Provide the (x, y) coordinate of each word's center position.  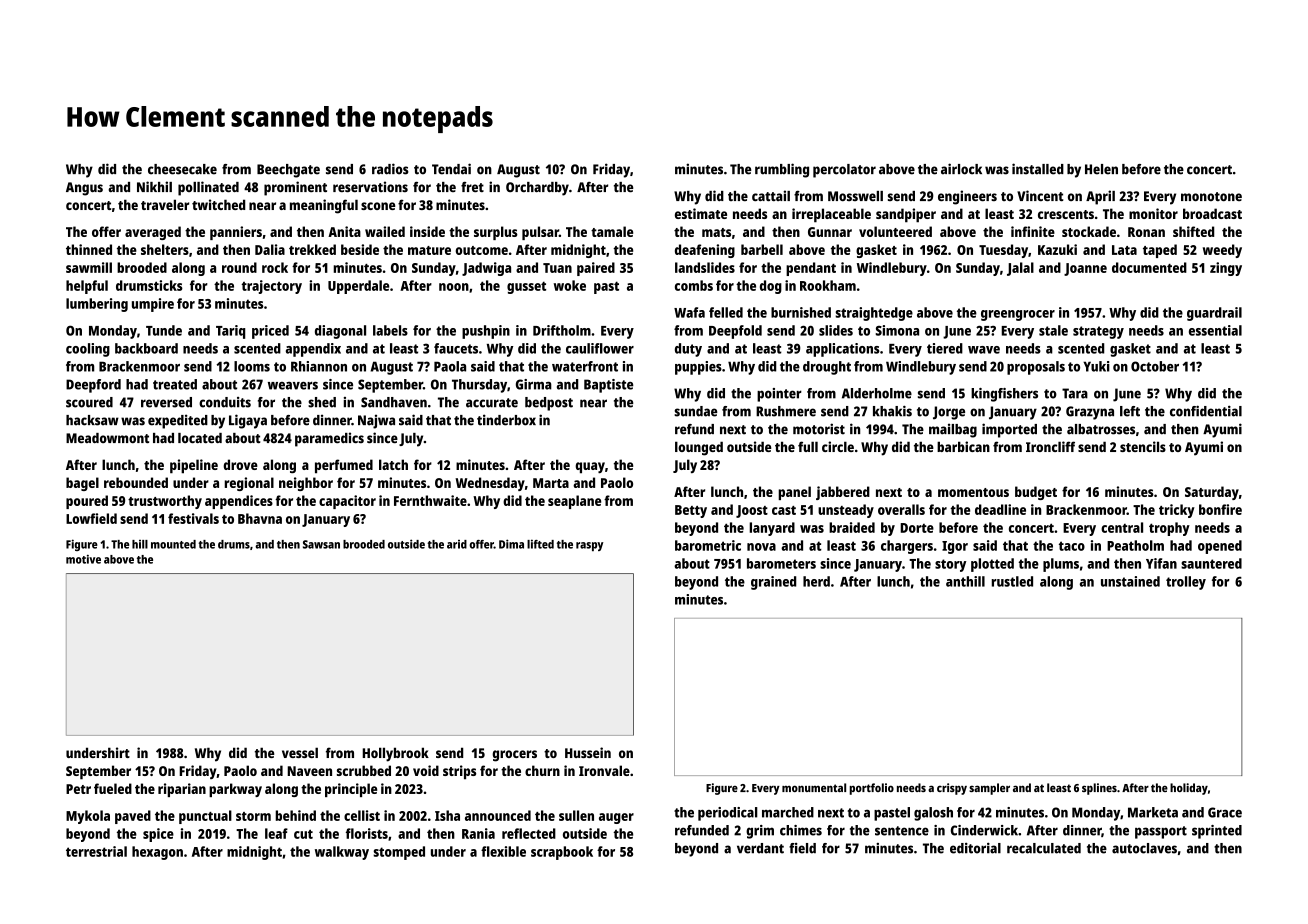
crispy (952, 789)
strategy (1098, 332)
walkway (342, 853)
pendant (811, 269)
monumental (814, 787)
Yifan (1161, 563)
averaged (153, 233)
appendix (313, 350)
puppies (698, 368)
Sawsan (321, 544)
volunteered (895, 231)
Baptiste (608, 386)
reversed (166, 402)
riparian (182, 790)
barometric (708, 545)
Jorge (949, 413)
